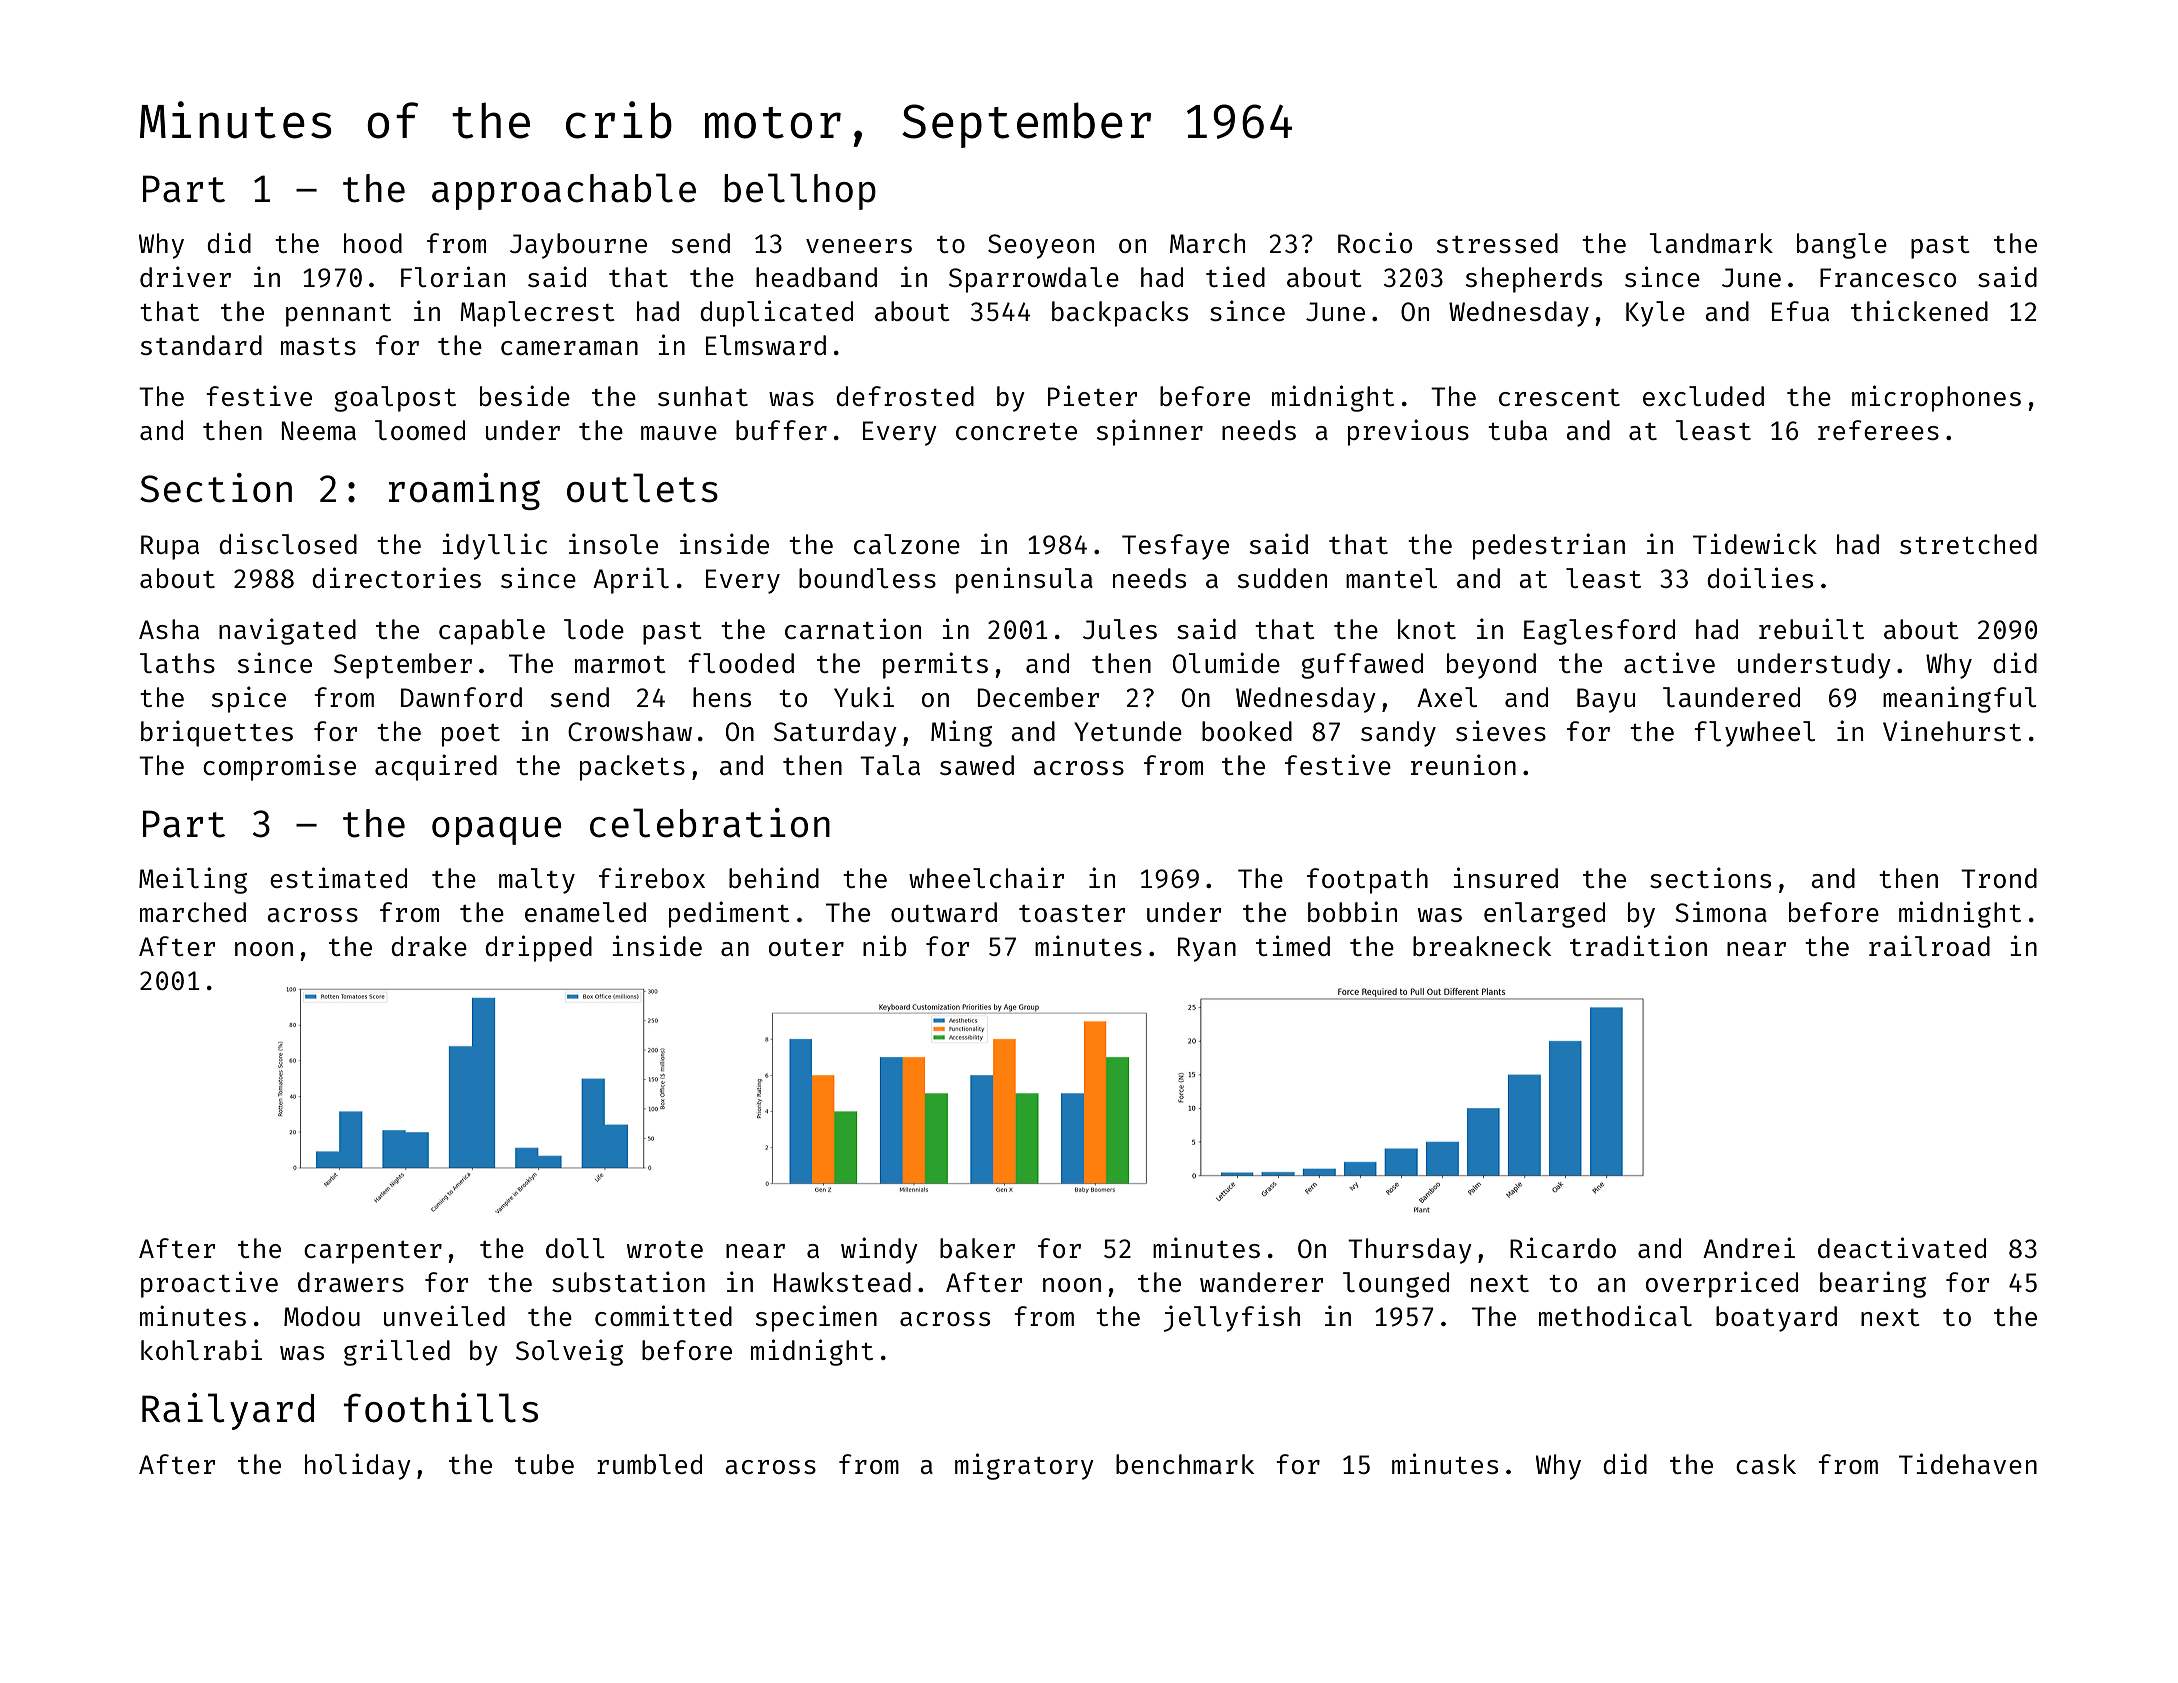  What do you see at coordinates (492, 632) in the image?
I see `capable` at bounding box center [492, 632].
